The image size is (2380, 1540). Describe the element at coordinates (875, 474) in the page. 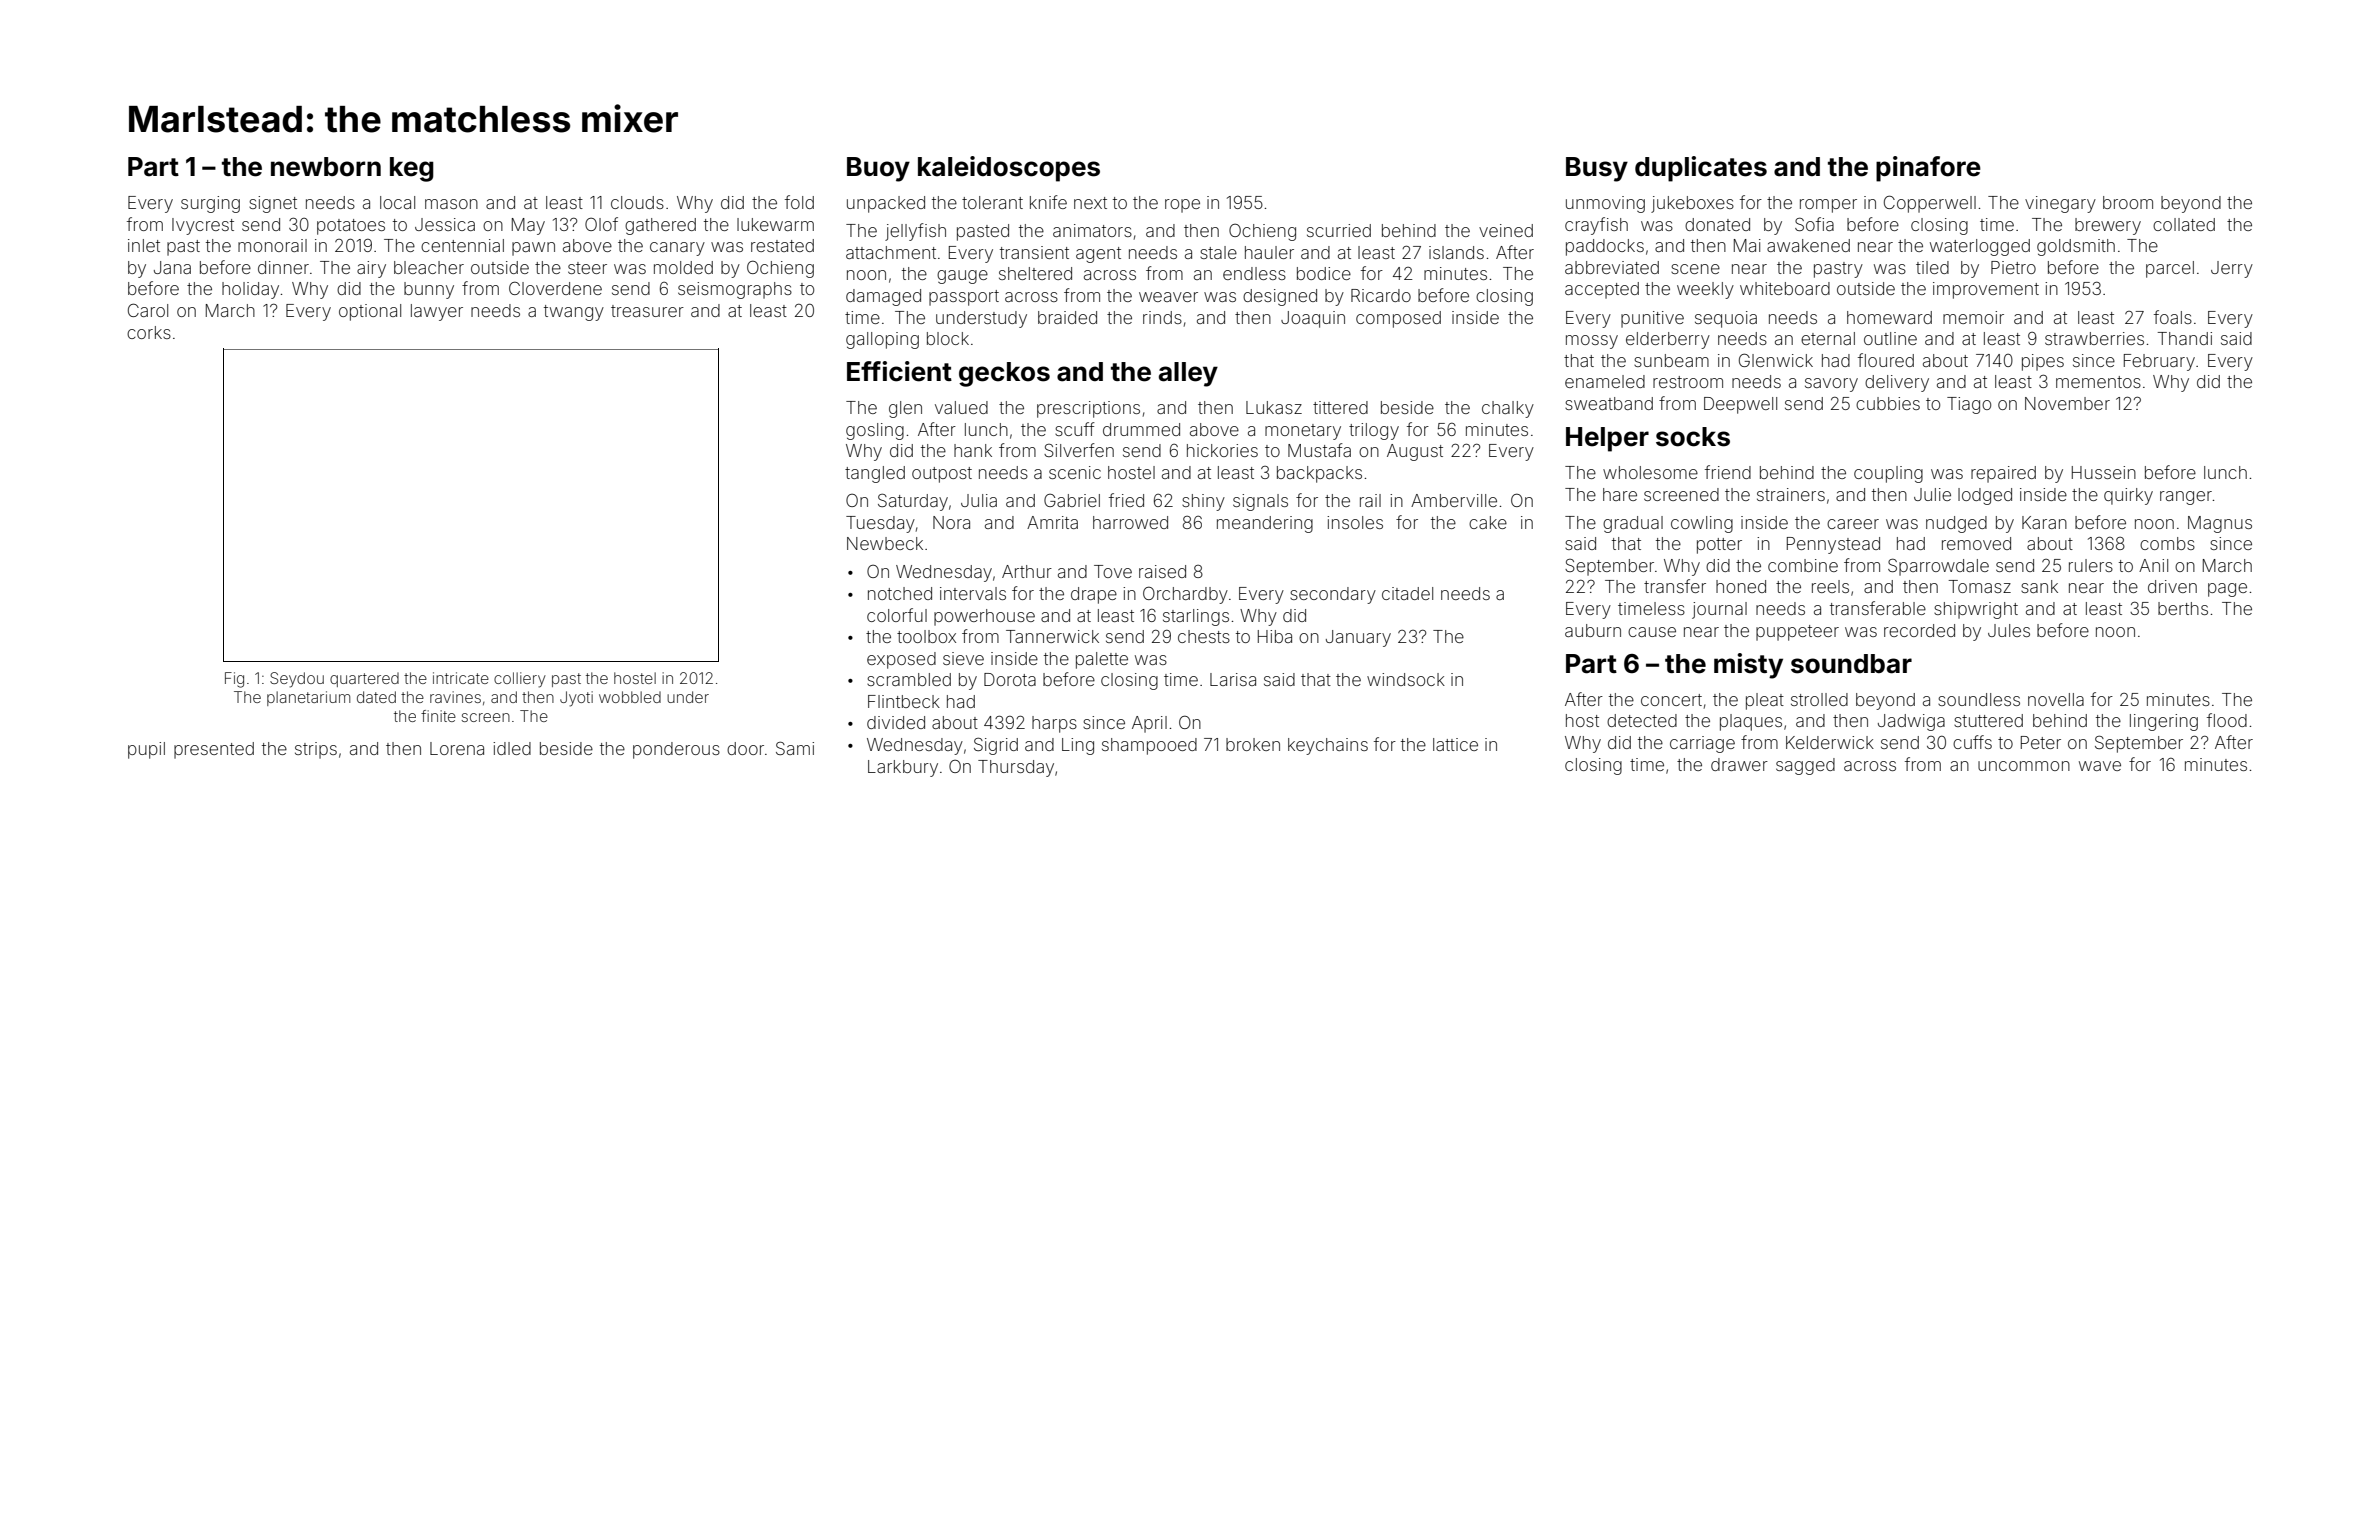

I see `tangled` at that location.
